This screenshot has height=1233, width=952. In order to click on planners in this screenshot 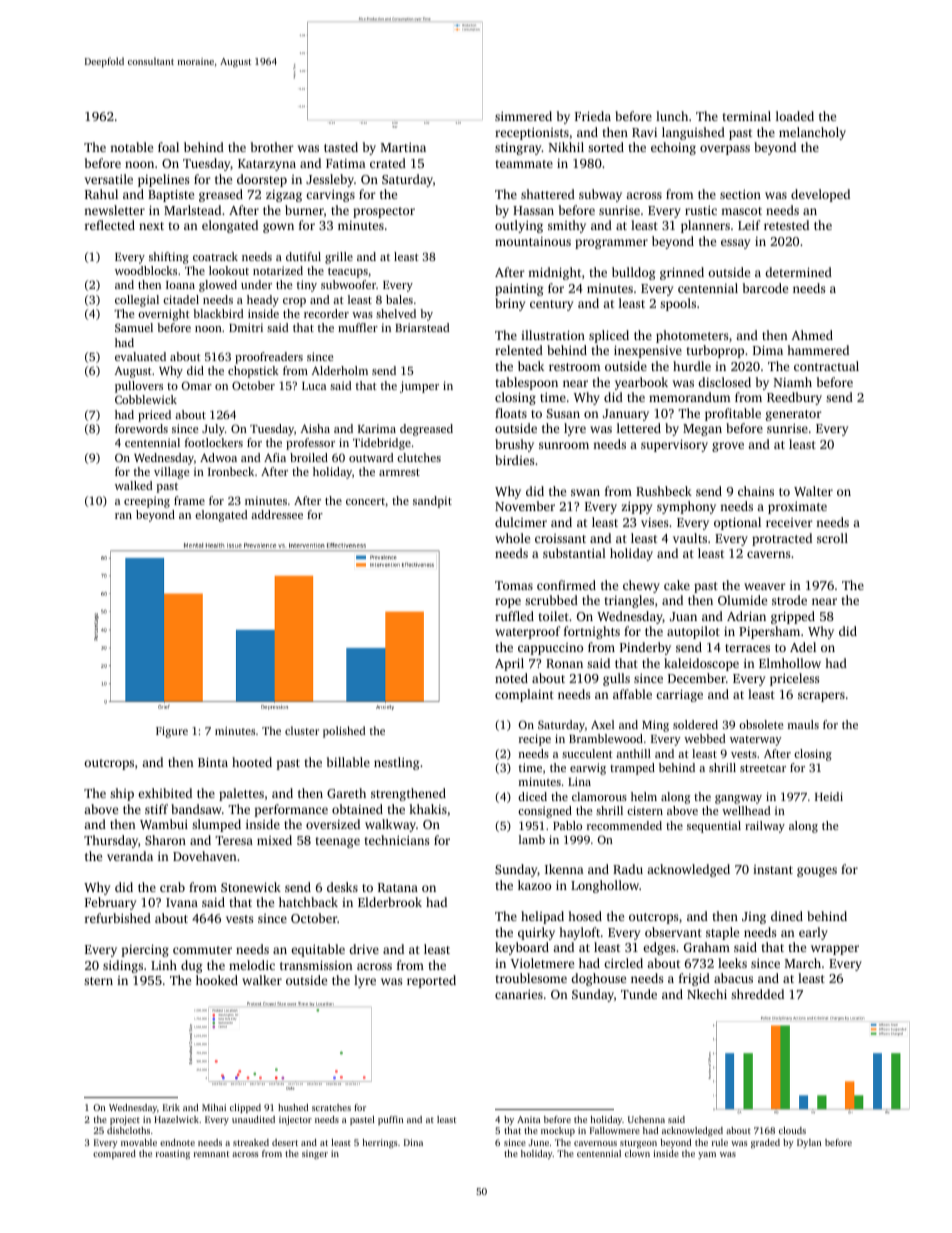, I will do `click(705, 226)`.
